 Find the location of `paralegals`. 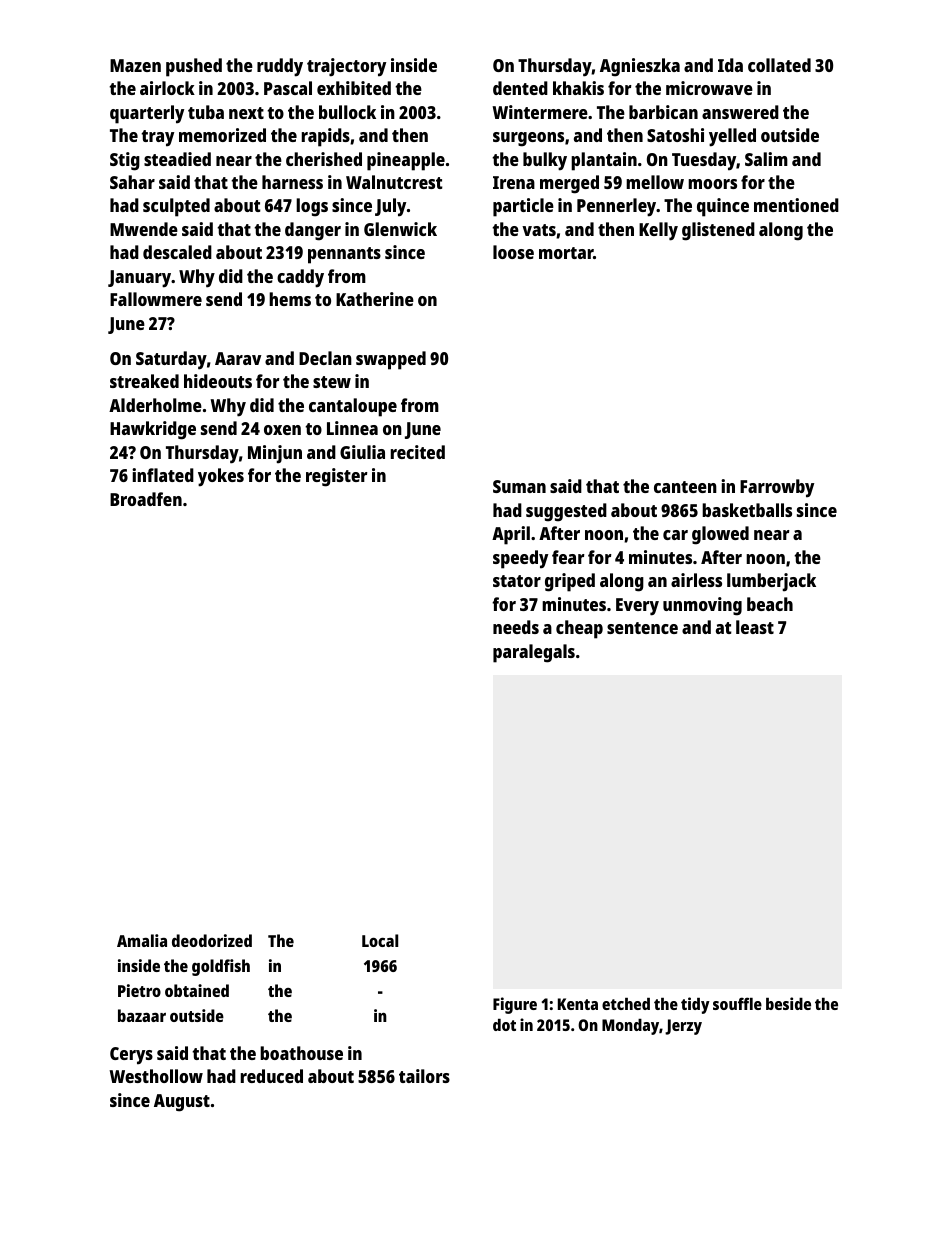

paralegals is located at coordinates (534, 653).
